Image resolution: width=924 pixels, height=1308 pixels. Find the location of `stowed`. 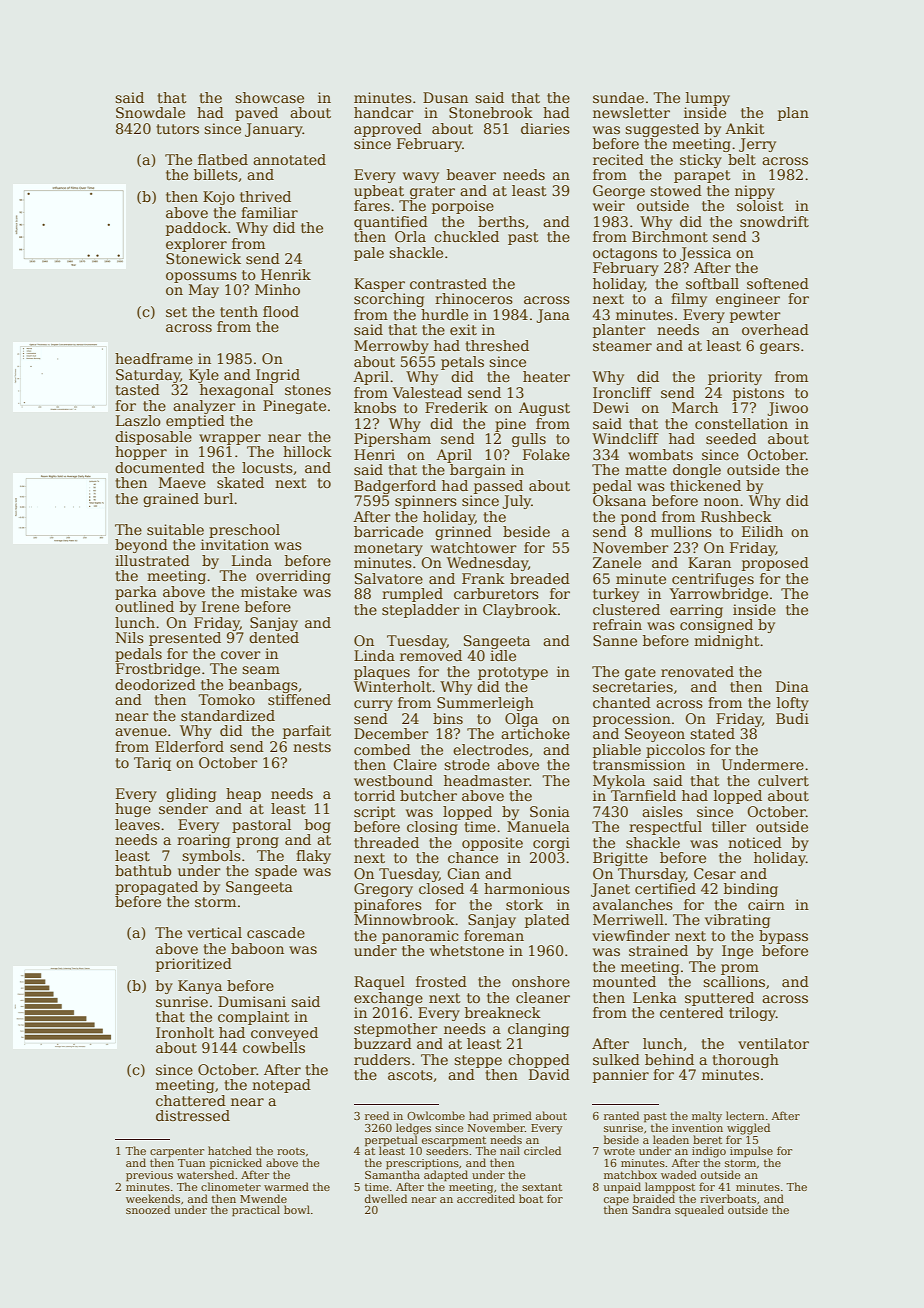

stowed is located at coordinates (676, 190).
